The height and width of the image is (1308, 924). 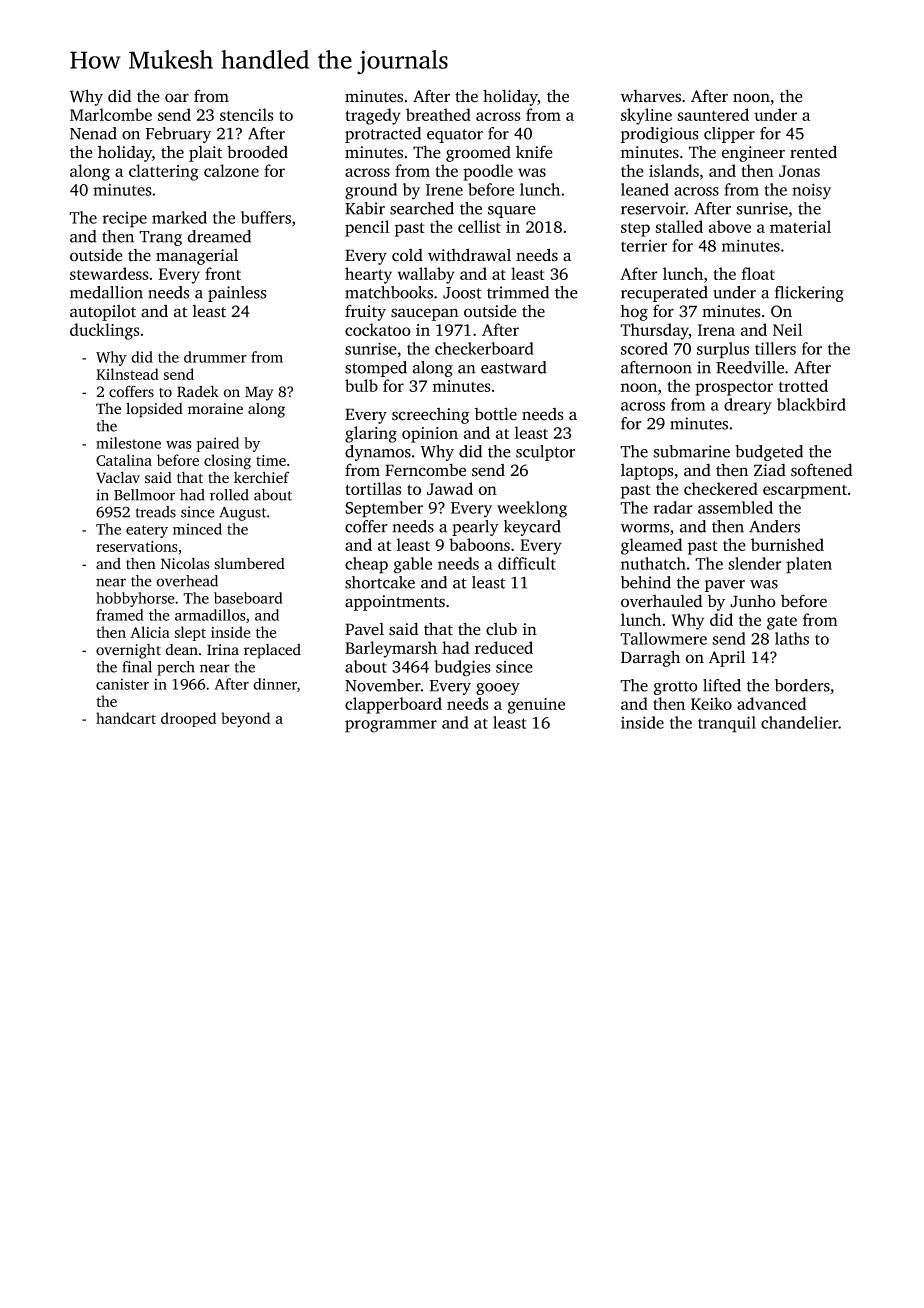 What do you see at coordinates (247, 114) in the image?
I see `stencils` at bounding box center [247, 114].
